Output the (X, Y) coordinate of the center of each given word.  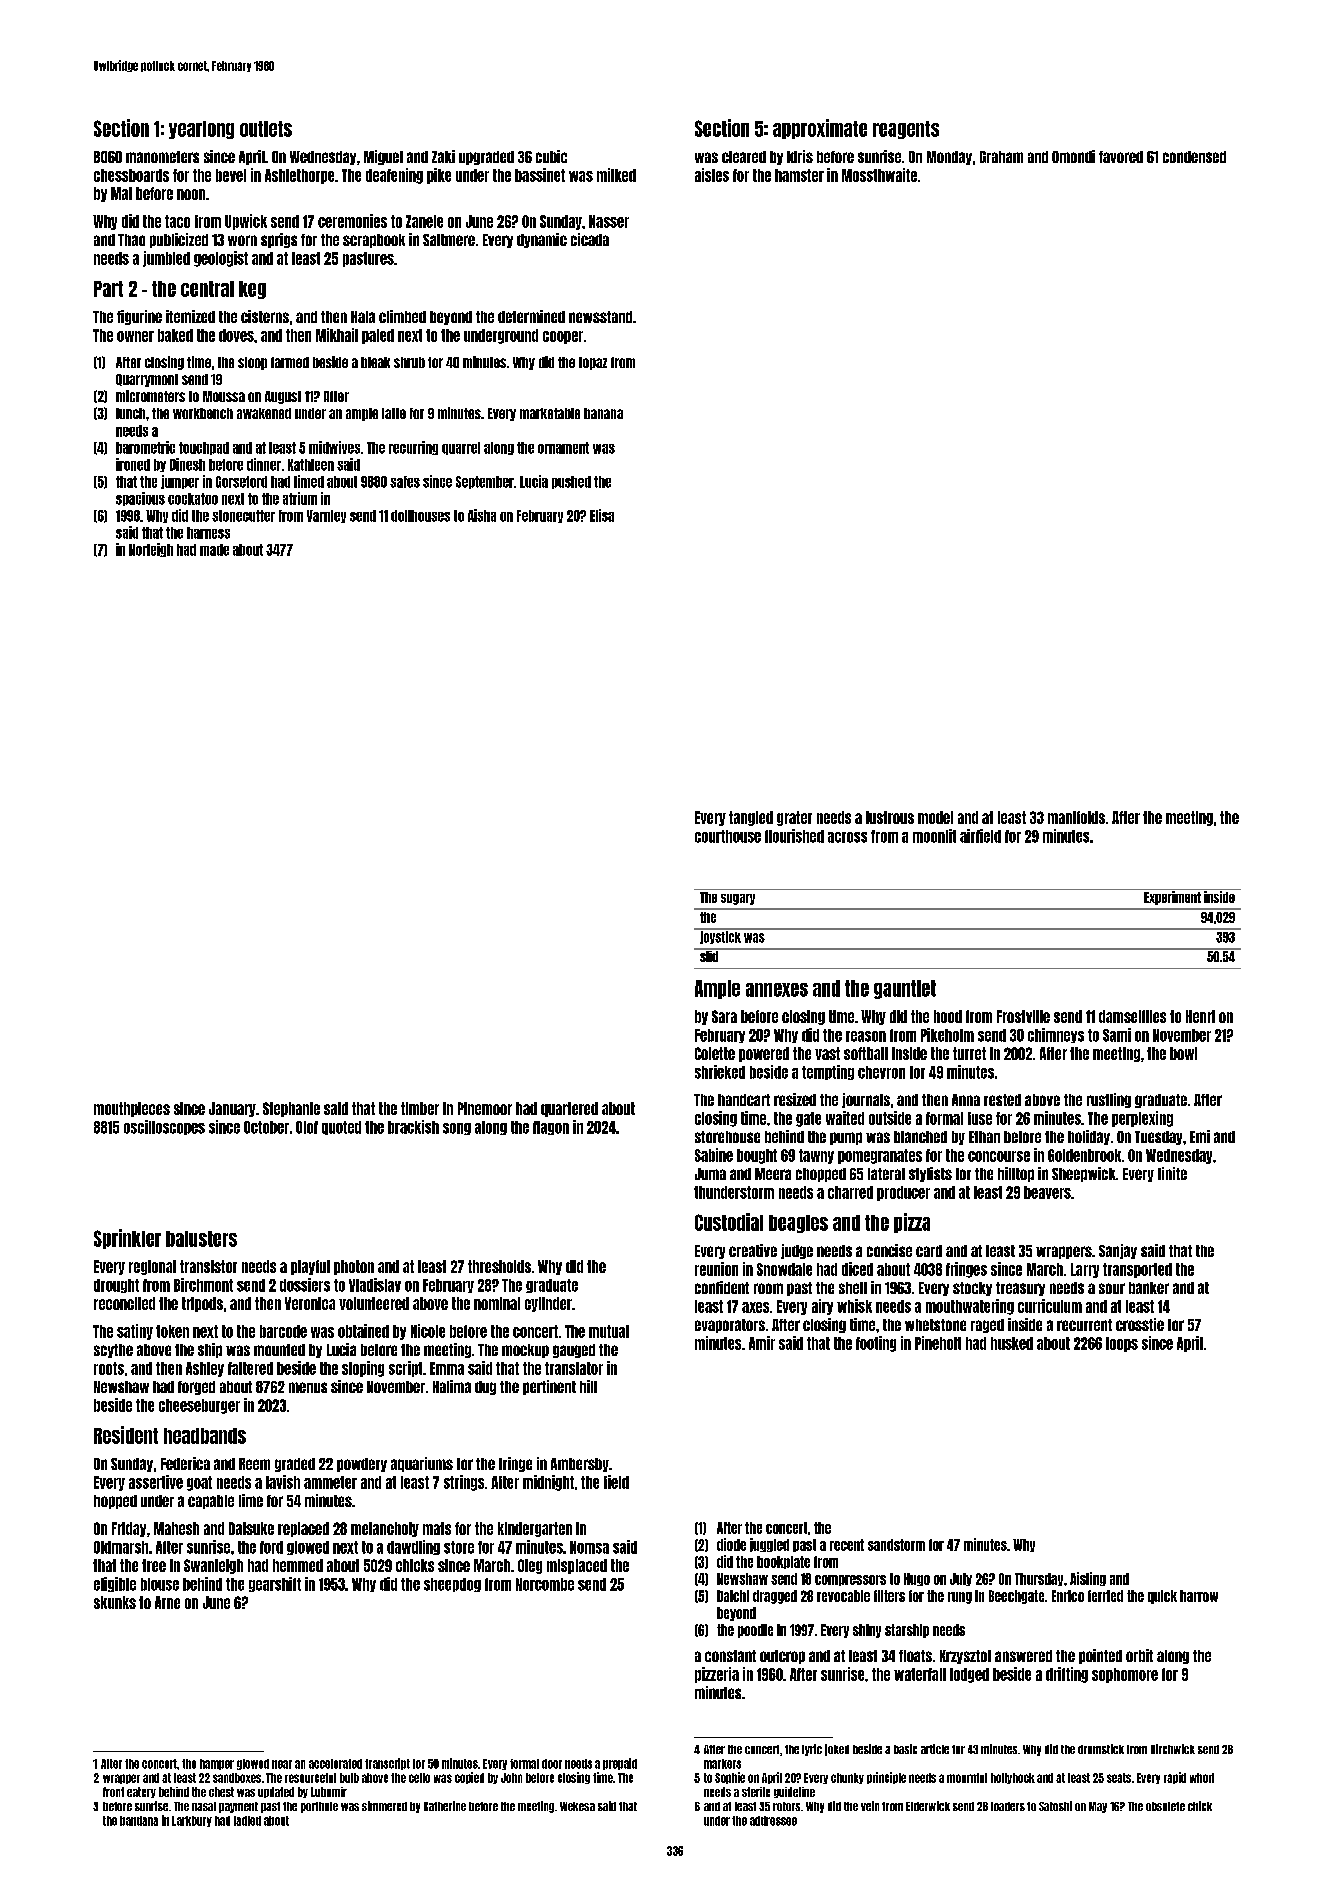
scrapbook (374, 241)
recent (847, 1545)
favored (1121, 157)
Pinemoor (485, 1108)
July (961, 1579)
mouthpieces (132, 1109)
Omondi (1073, 156)
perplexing (1142, 1119)
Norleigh (151, 550)
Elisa (602, 515)
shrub (409, 362)
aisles (712, 175)
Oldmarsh (121, 1547)
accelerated (335, 1764)
